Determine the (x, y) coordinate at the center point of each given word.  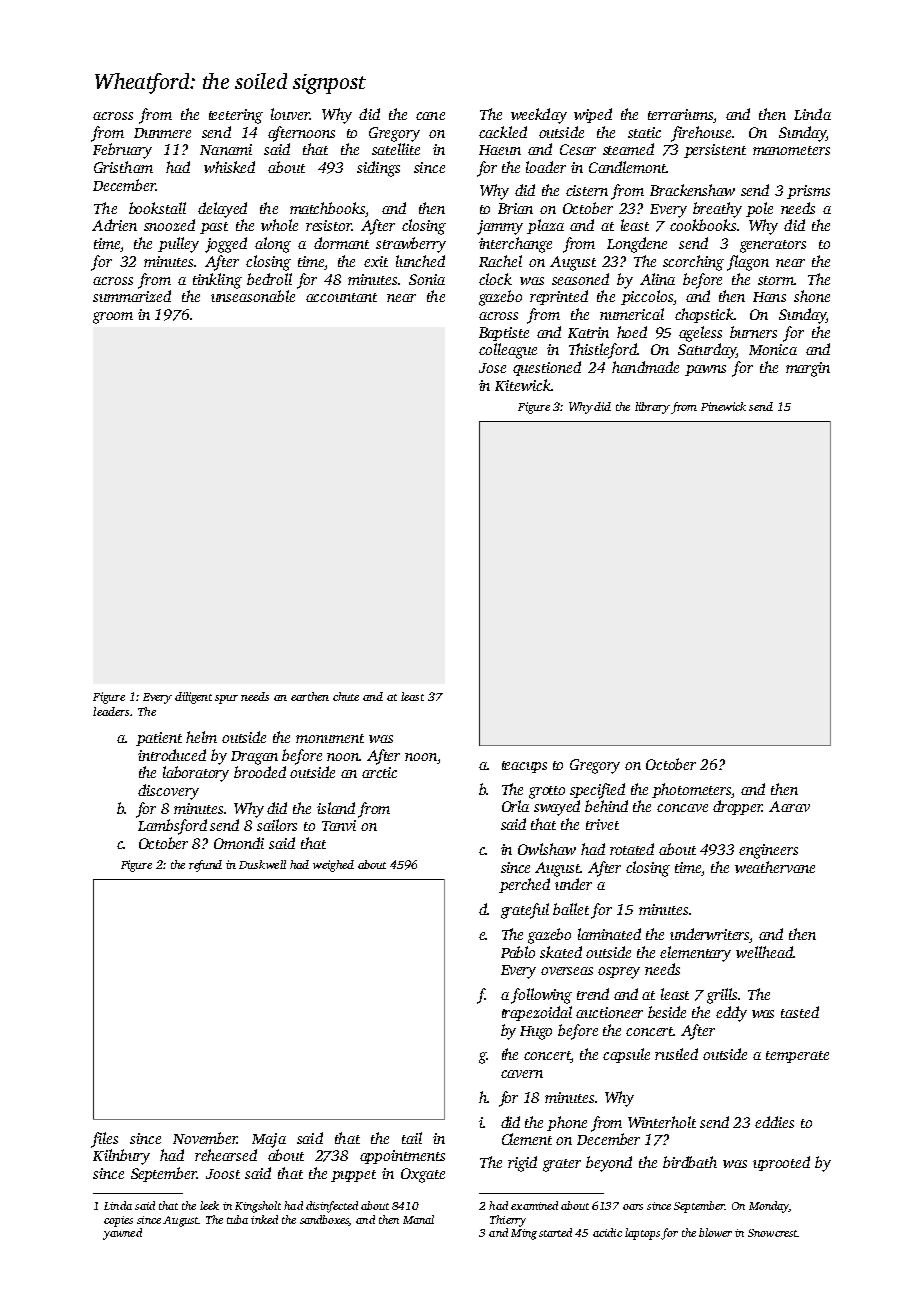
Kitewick (523, 385)
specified (597, 791)
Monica (773, 349)
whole (279, 225)
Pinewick (723, 406)
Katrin (588, 332)
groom (113, 318)
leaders (111, 711)
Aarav (789, 806)
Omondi (239, 843)
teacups (524, 767)
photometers (692, 790)
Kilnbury (121, 1157)
